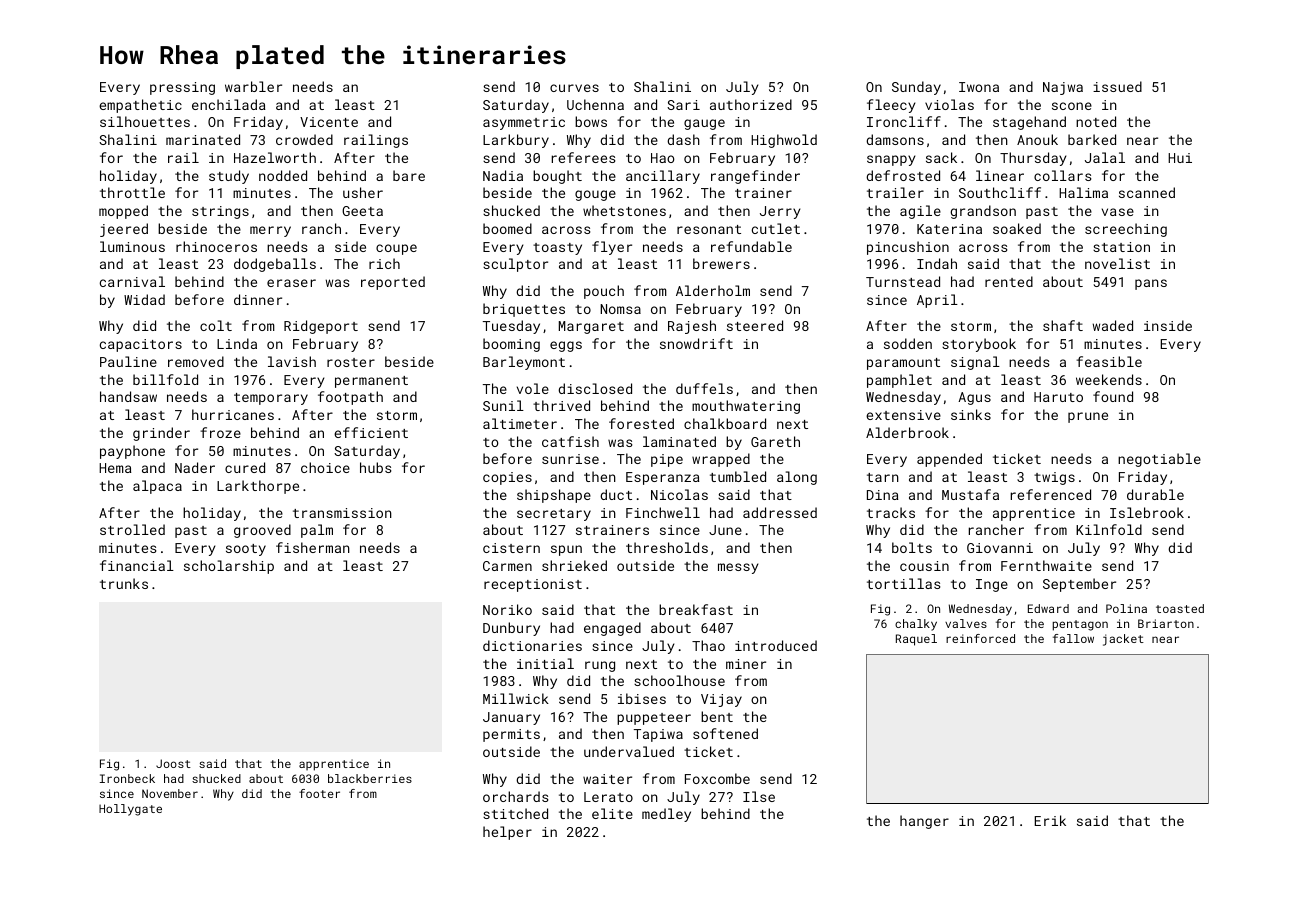 This screenshot has width=1308, height=924. What do you see at coordinates (574, 88) in the screenshot?
I see `curves` at bounding box center [574, 88].
